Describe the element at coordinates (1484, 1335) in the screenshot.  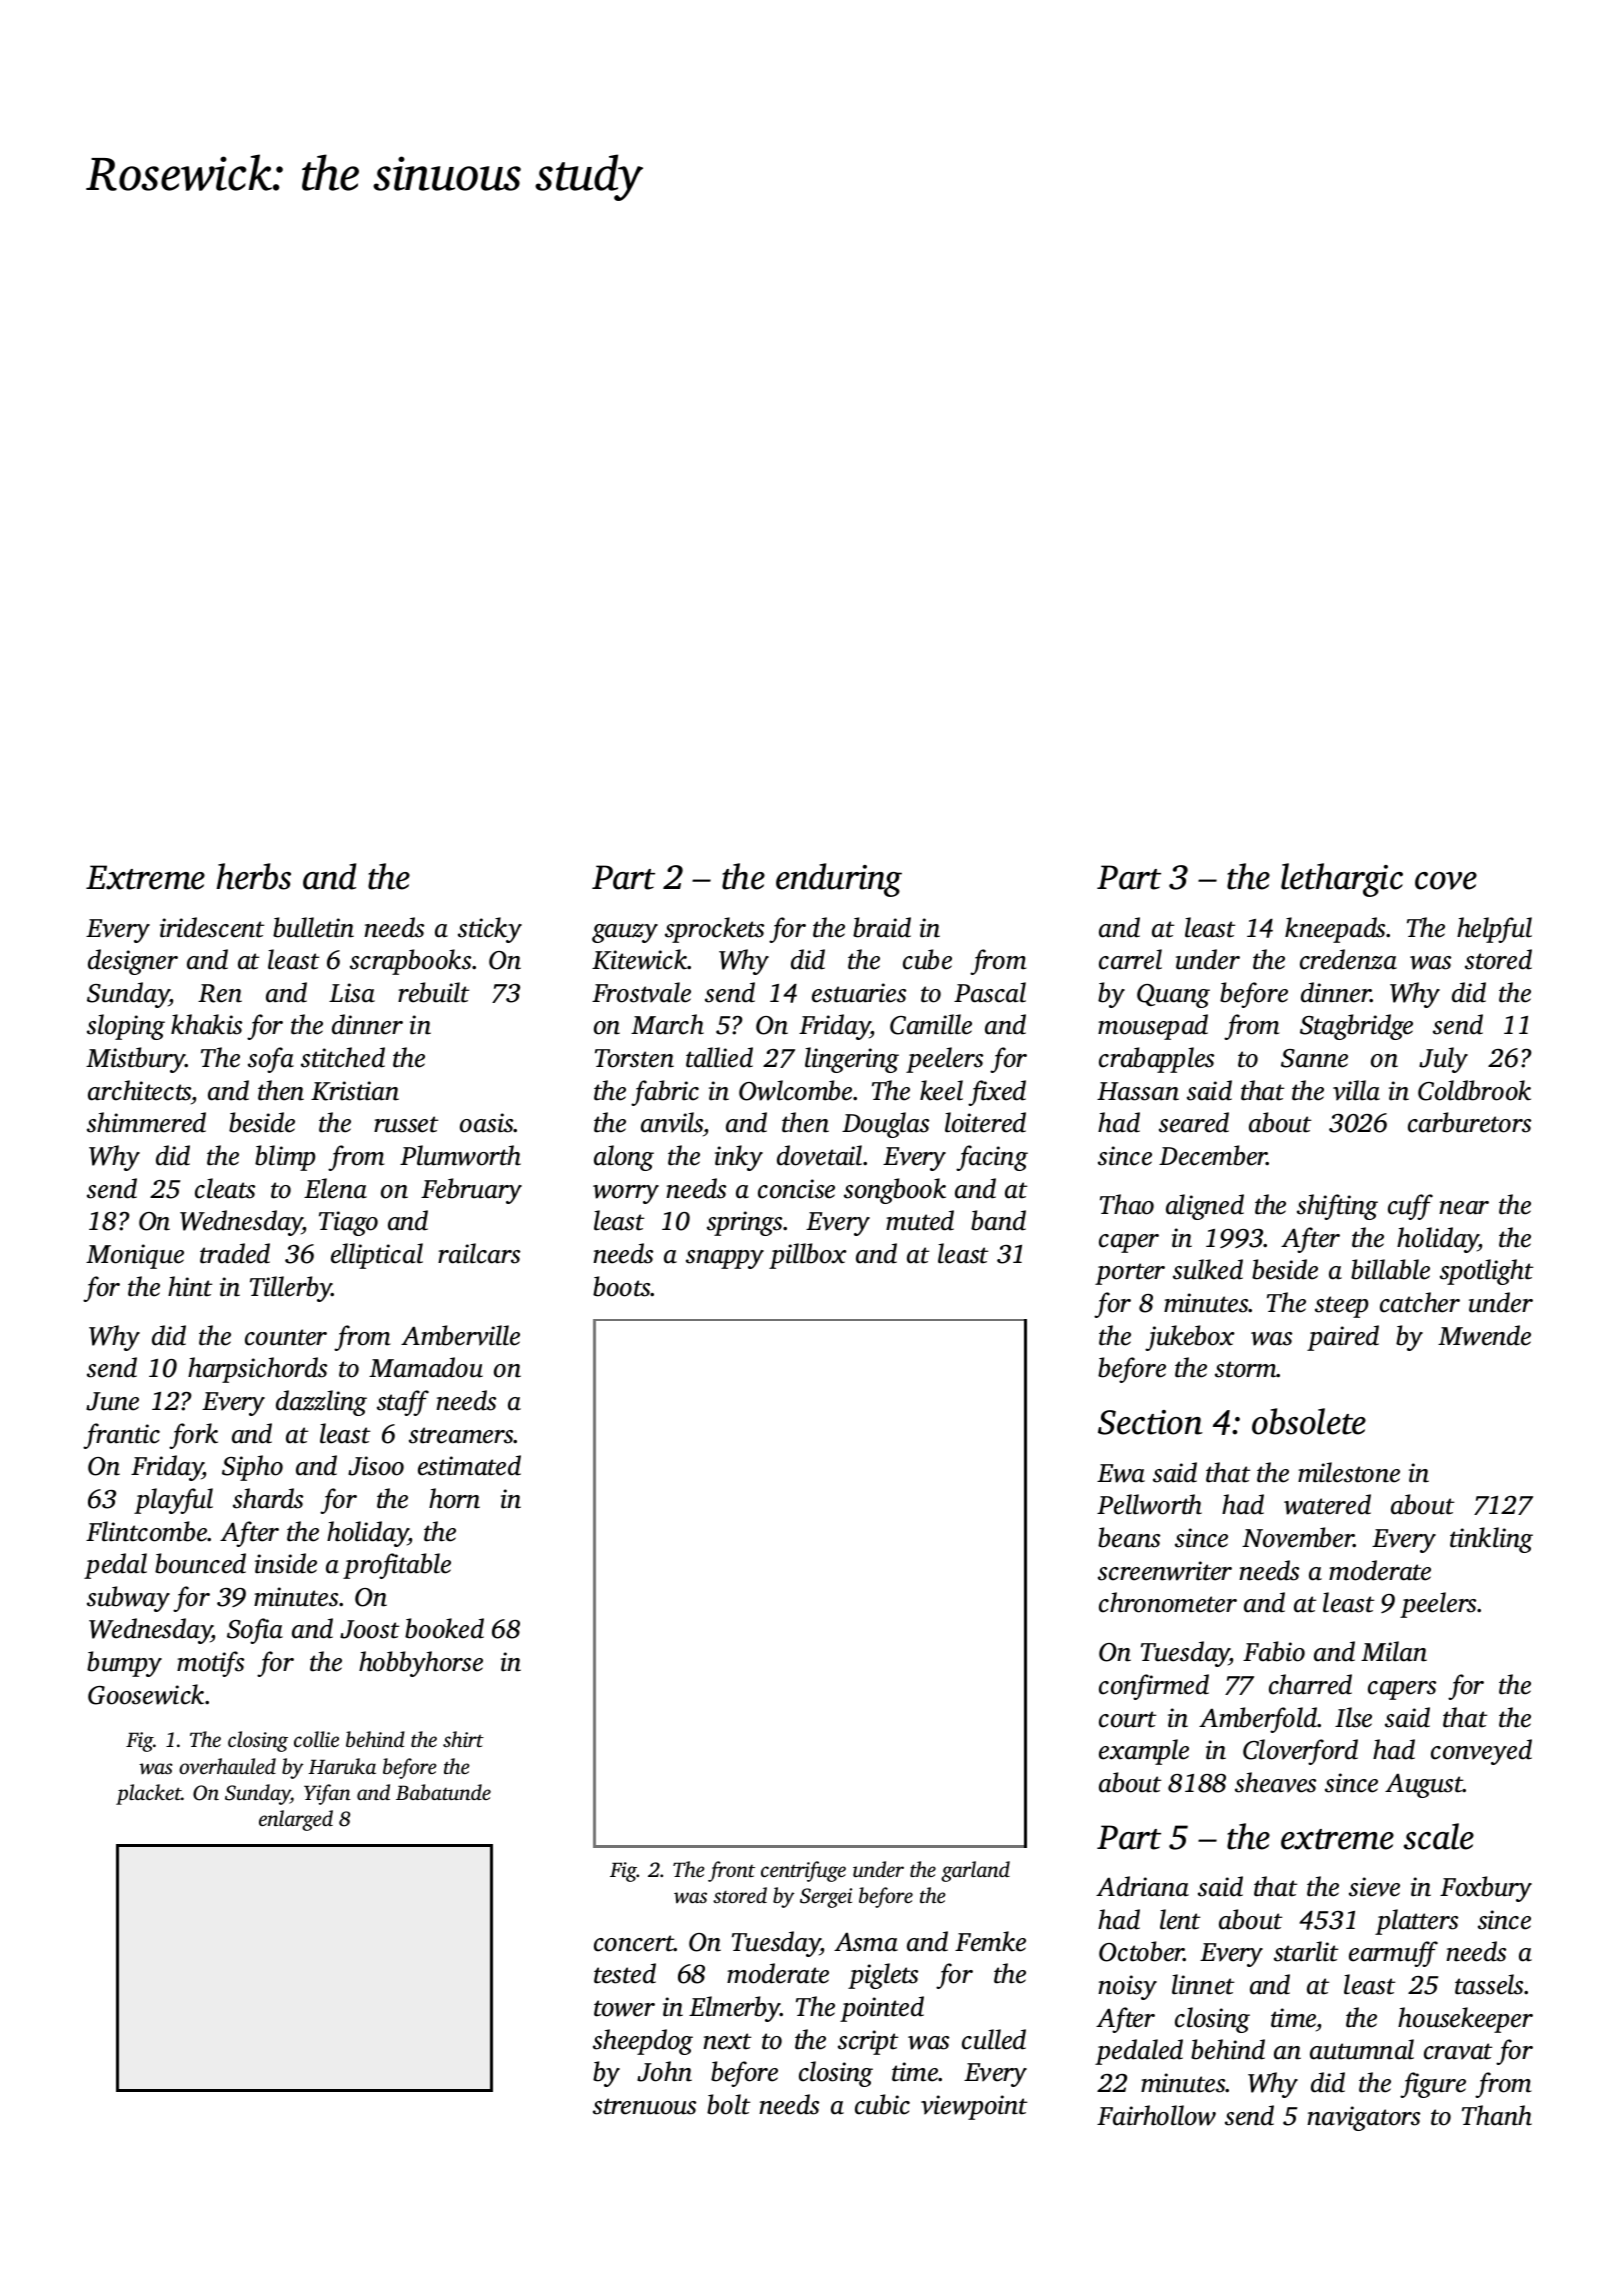
I see `Mwende` at that location.
